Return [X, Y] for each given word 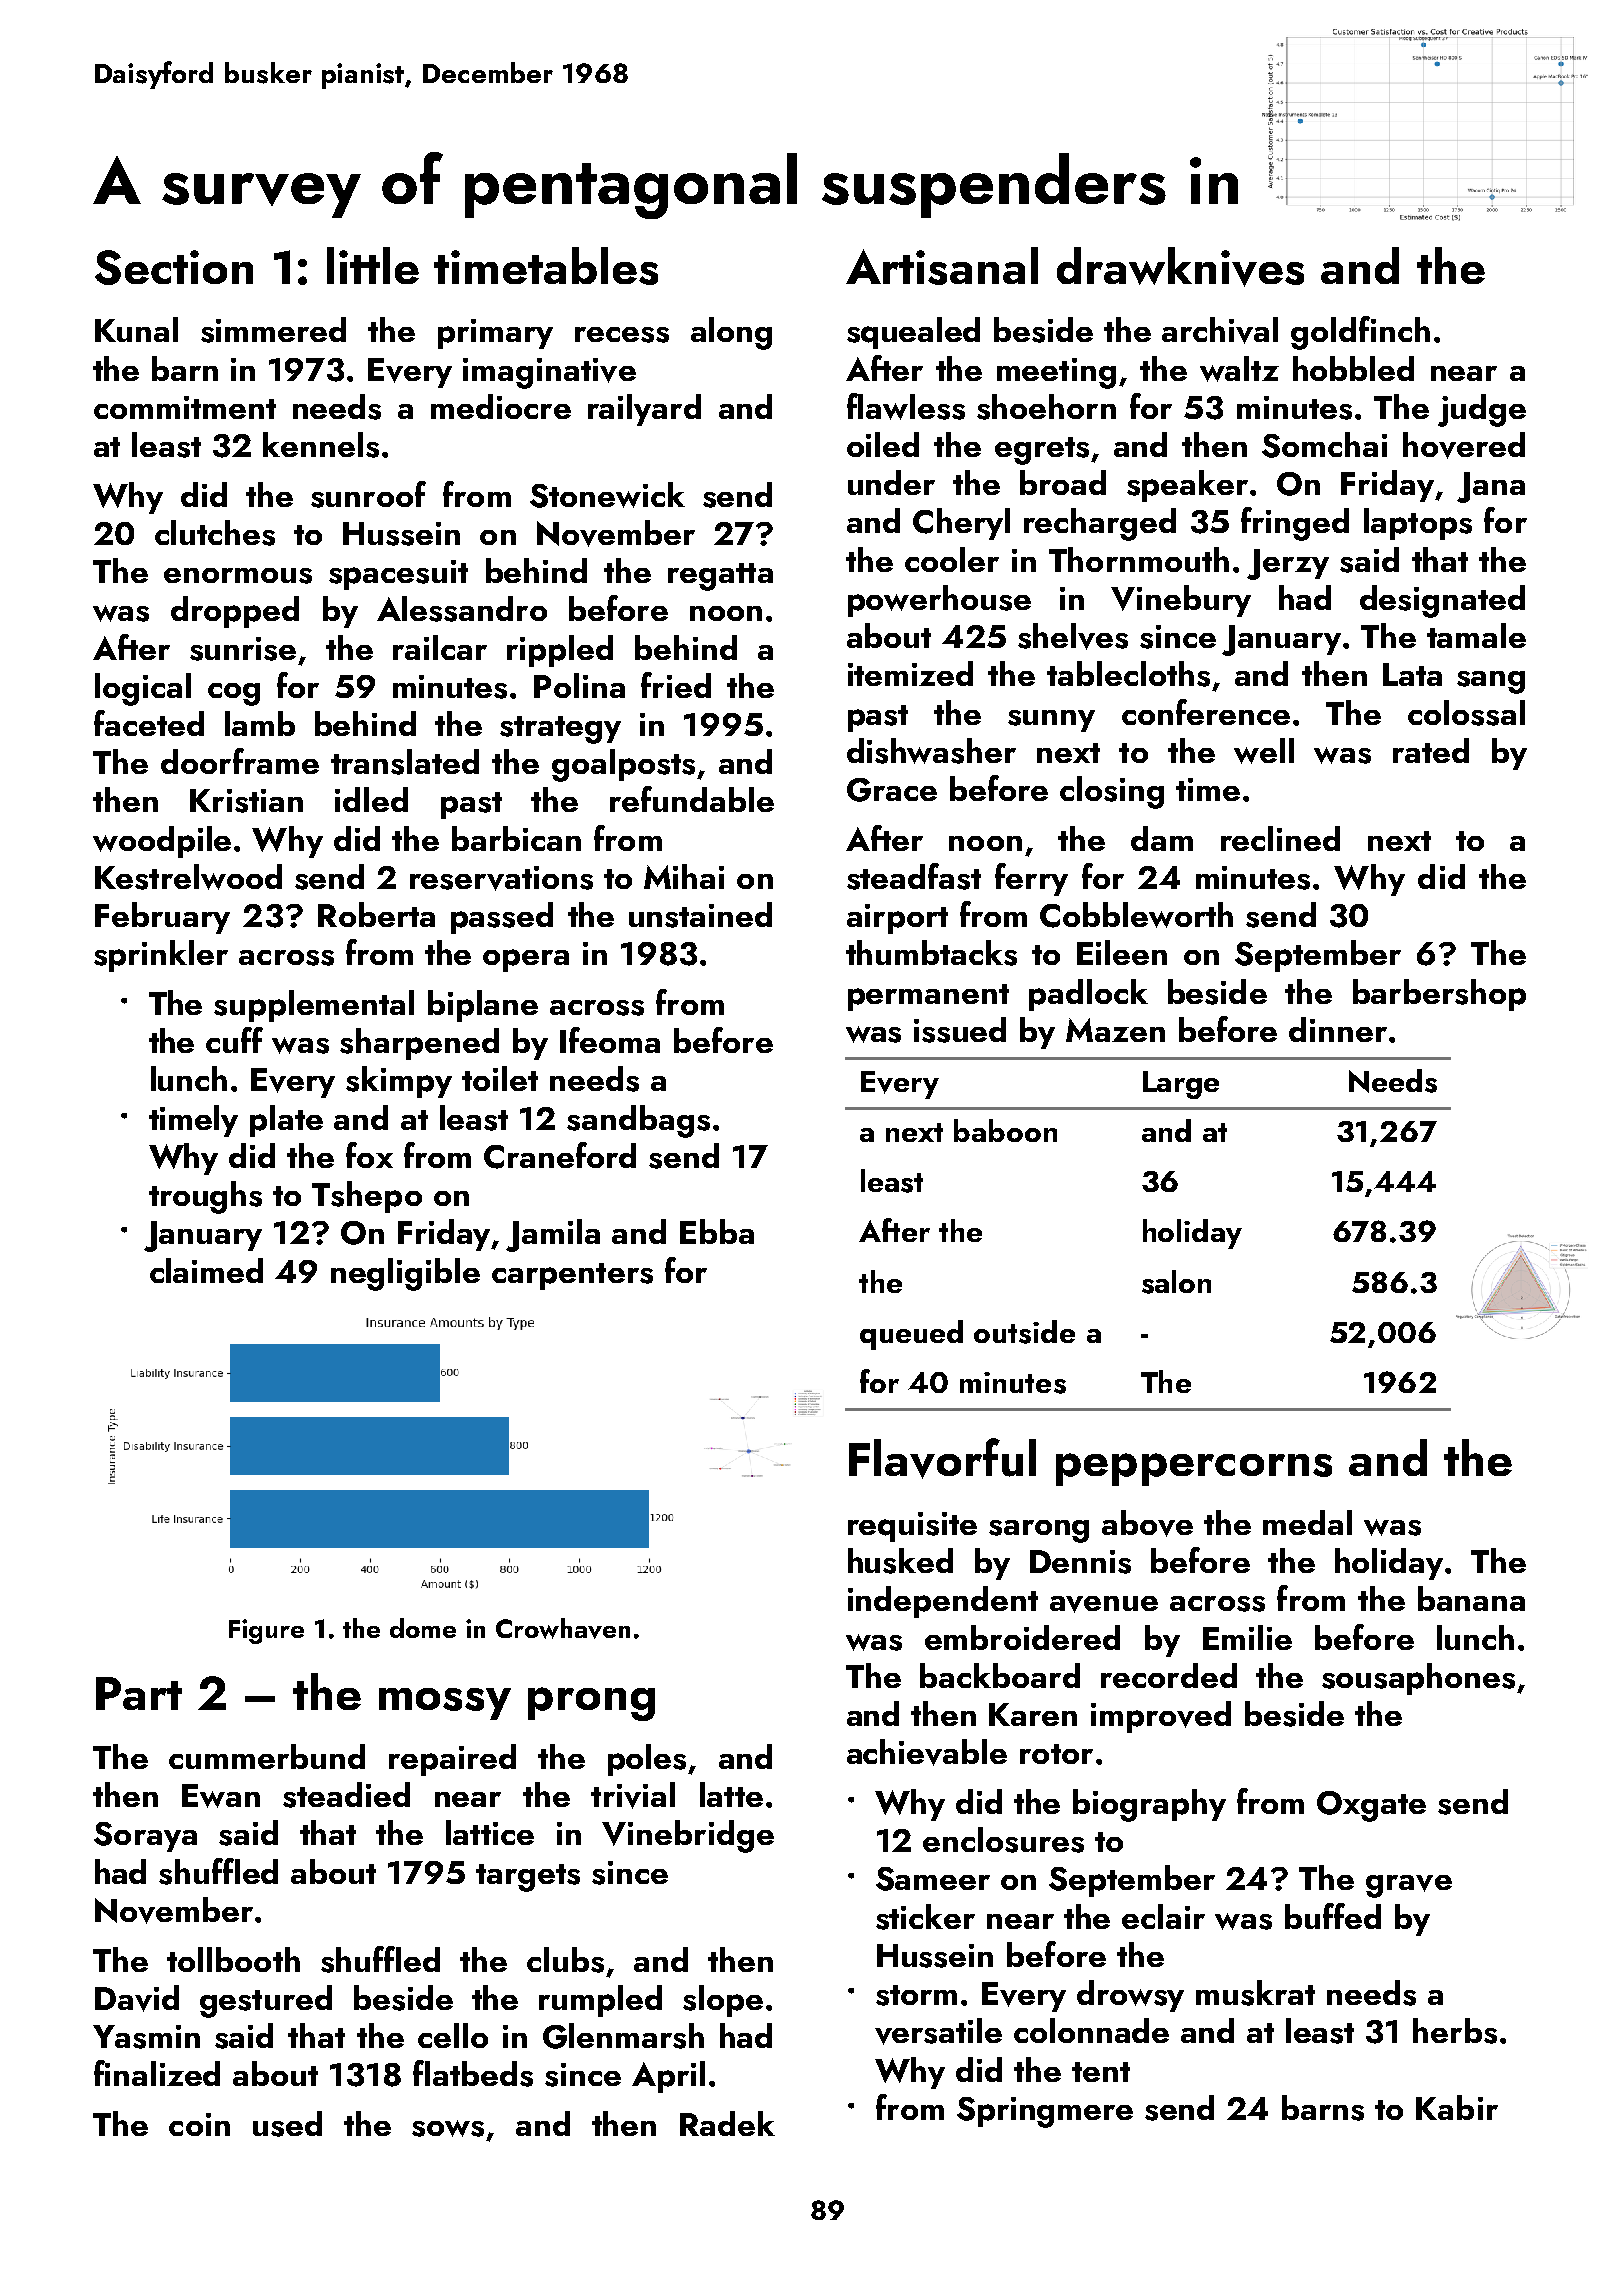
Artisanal [942, 266]
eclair [1163, 1916]
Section [174, 267]
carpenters [572, 1276]
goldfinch [1360, 333]
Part [139, 1693]
